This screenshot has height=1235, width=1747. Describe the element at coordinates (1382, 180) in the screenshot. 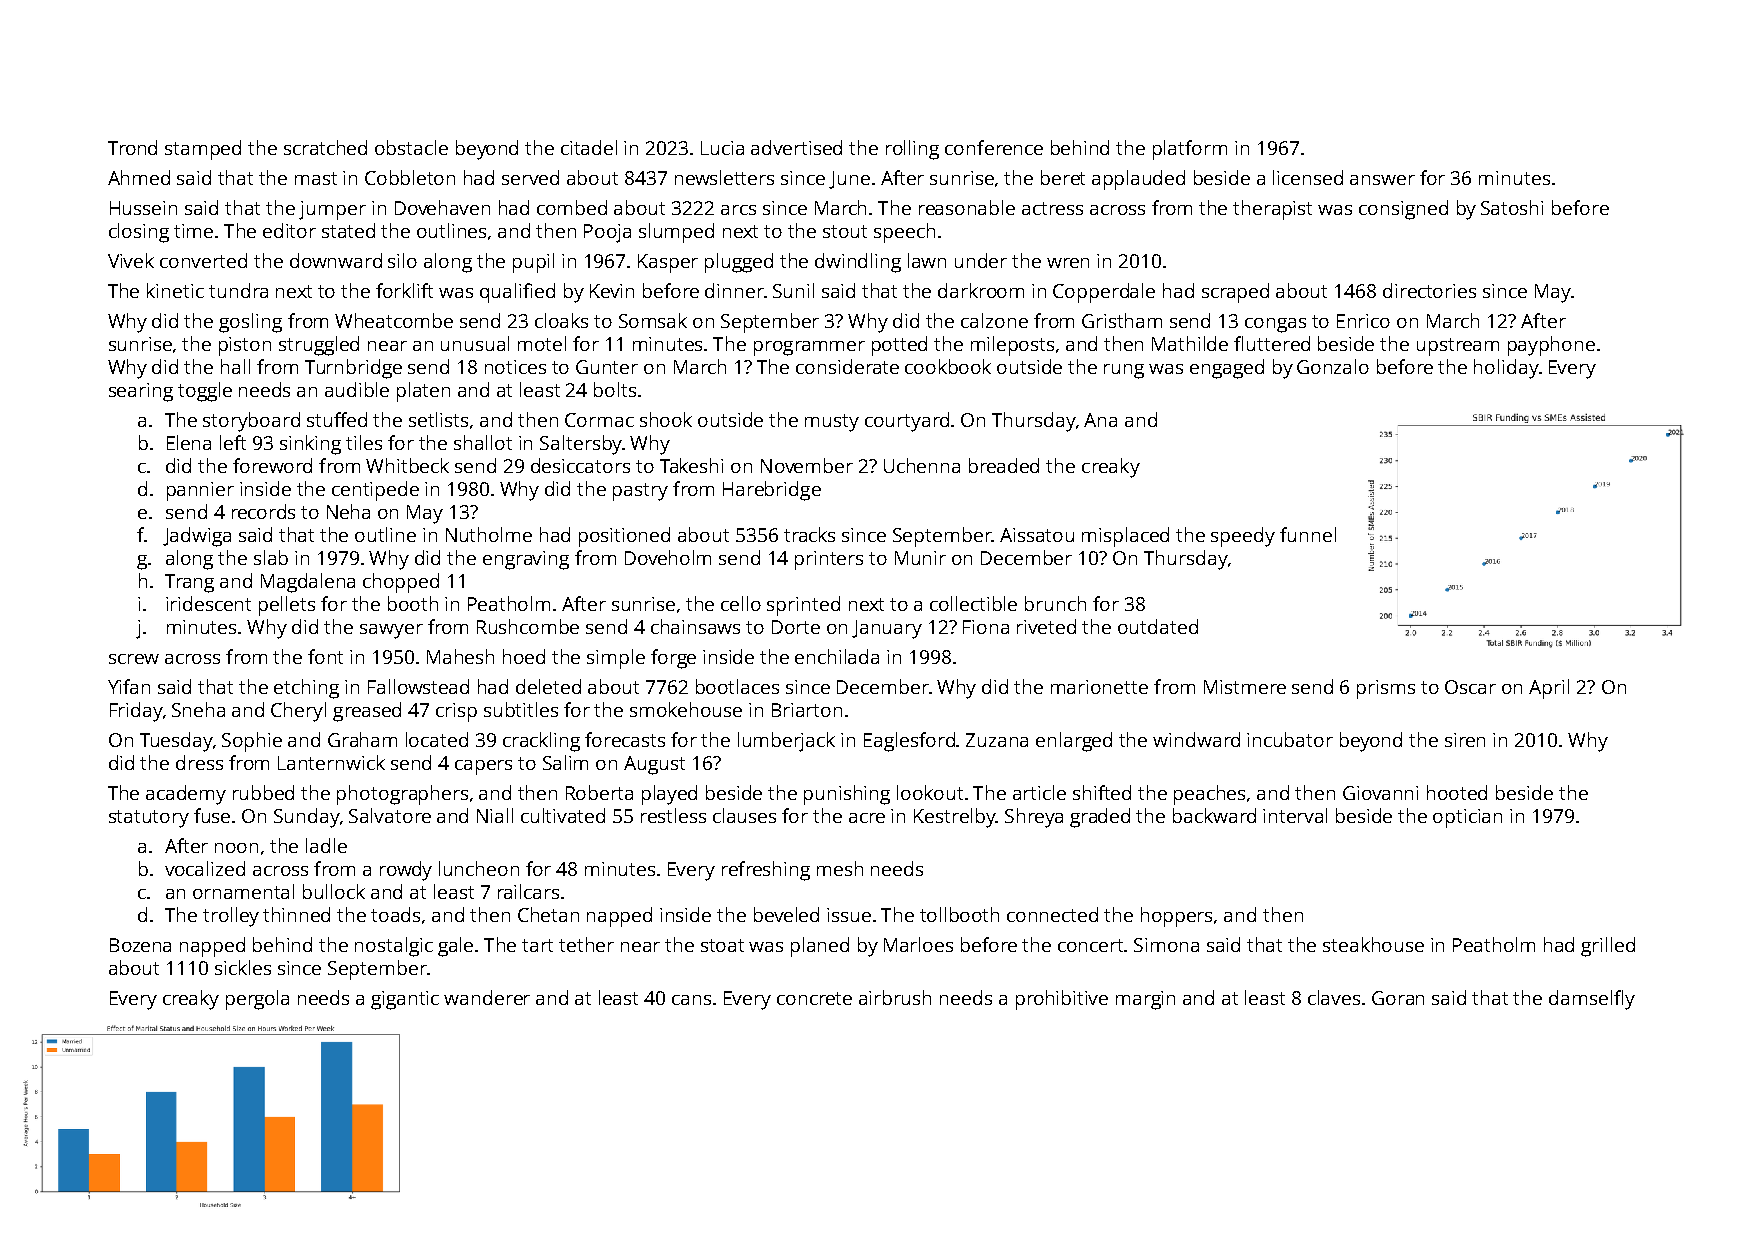

I see `answer` at that location.
